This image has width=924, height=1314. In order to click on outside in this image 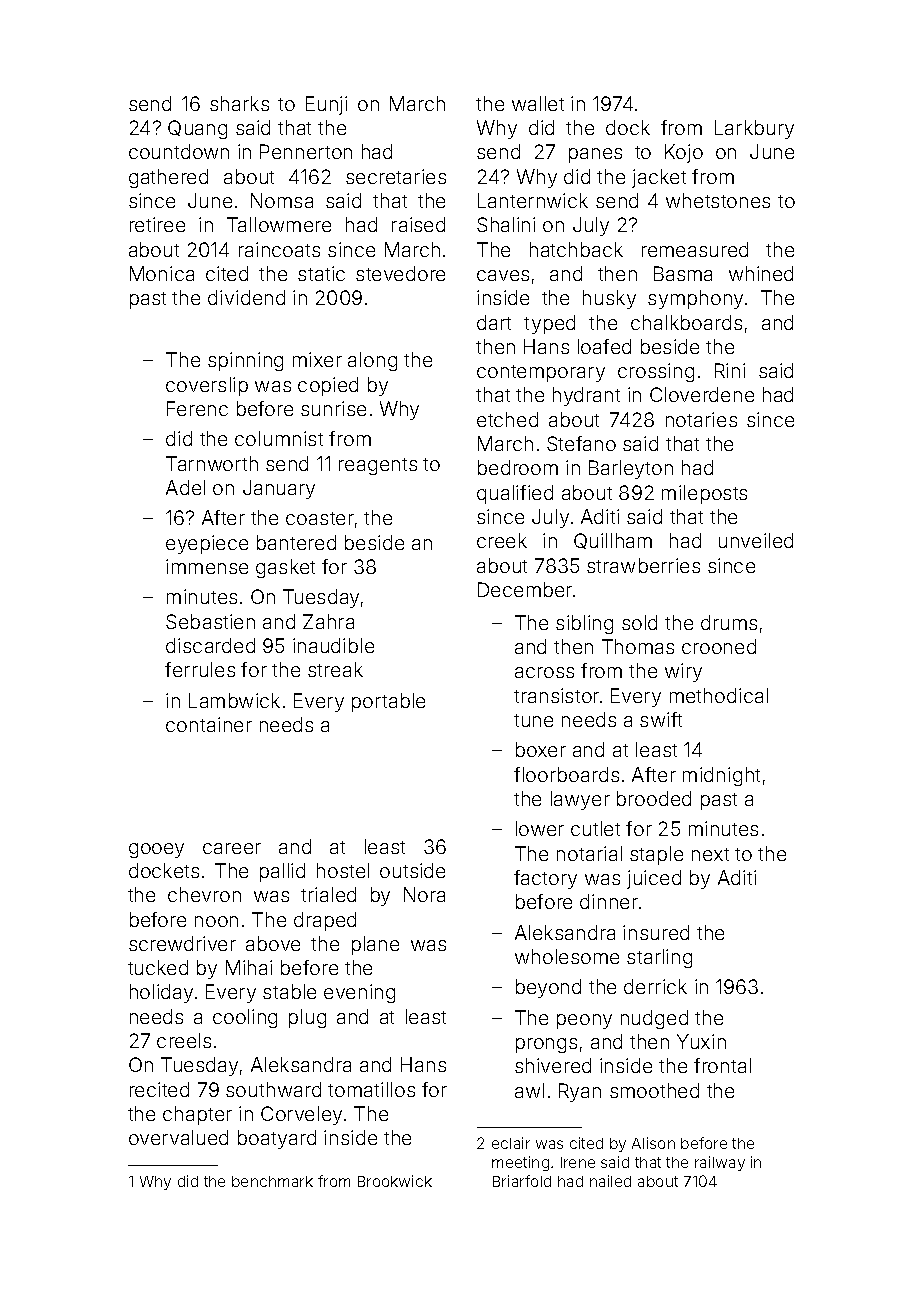, I will do `click(412, 870)`.
